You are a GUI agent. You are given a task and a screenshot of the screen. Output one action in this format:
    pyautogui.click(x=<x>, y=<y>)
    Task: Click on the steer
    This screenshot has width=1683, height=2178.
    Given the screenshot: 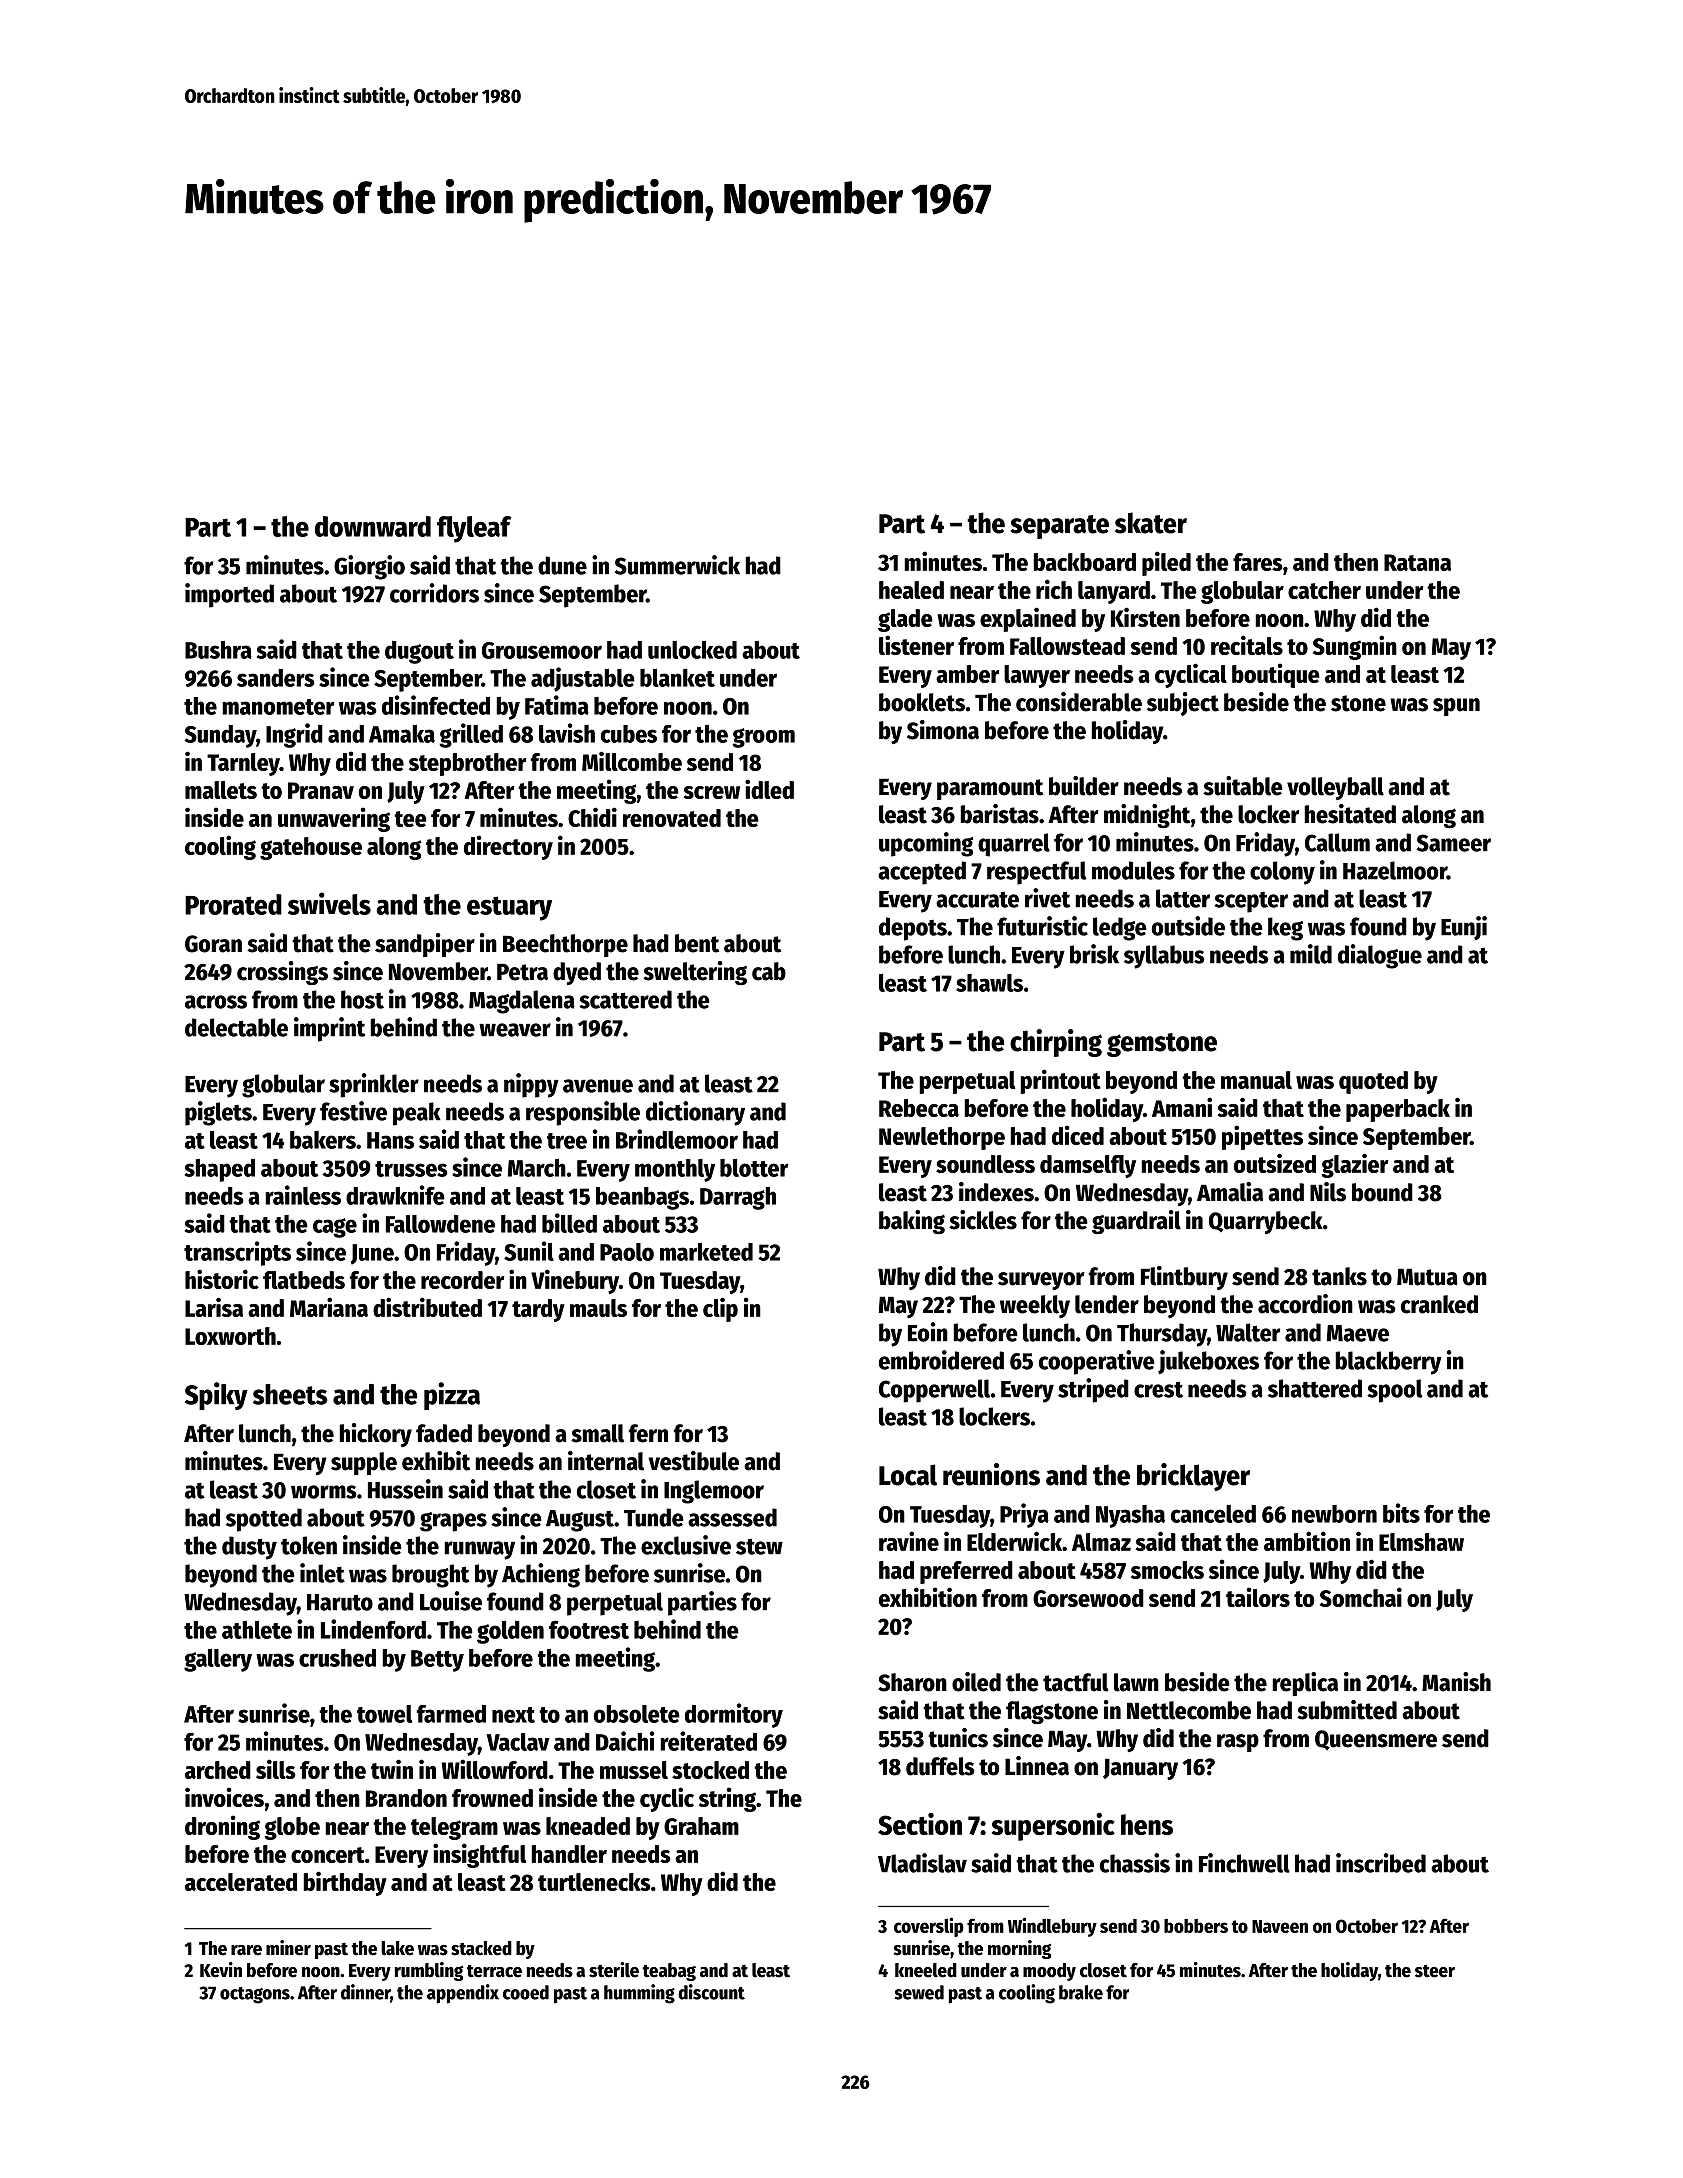 What is the action you would take?
    pyautogui.click(x=1435, y=1971)
